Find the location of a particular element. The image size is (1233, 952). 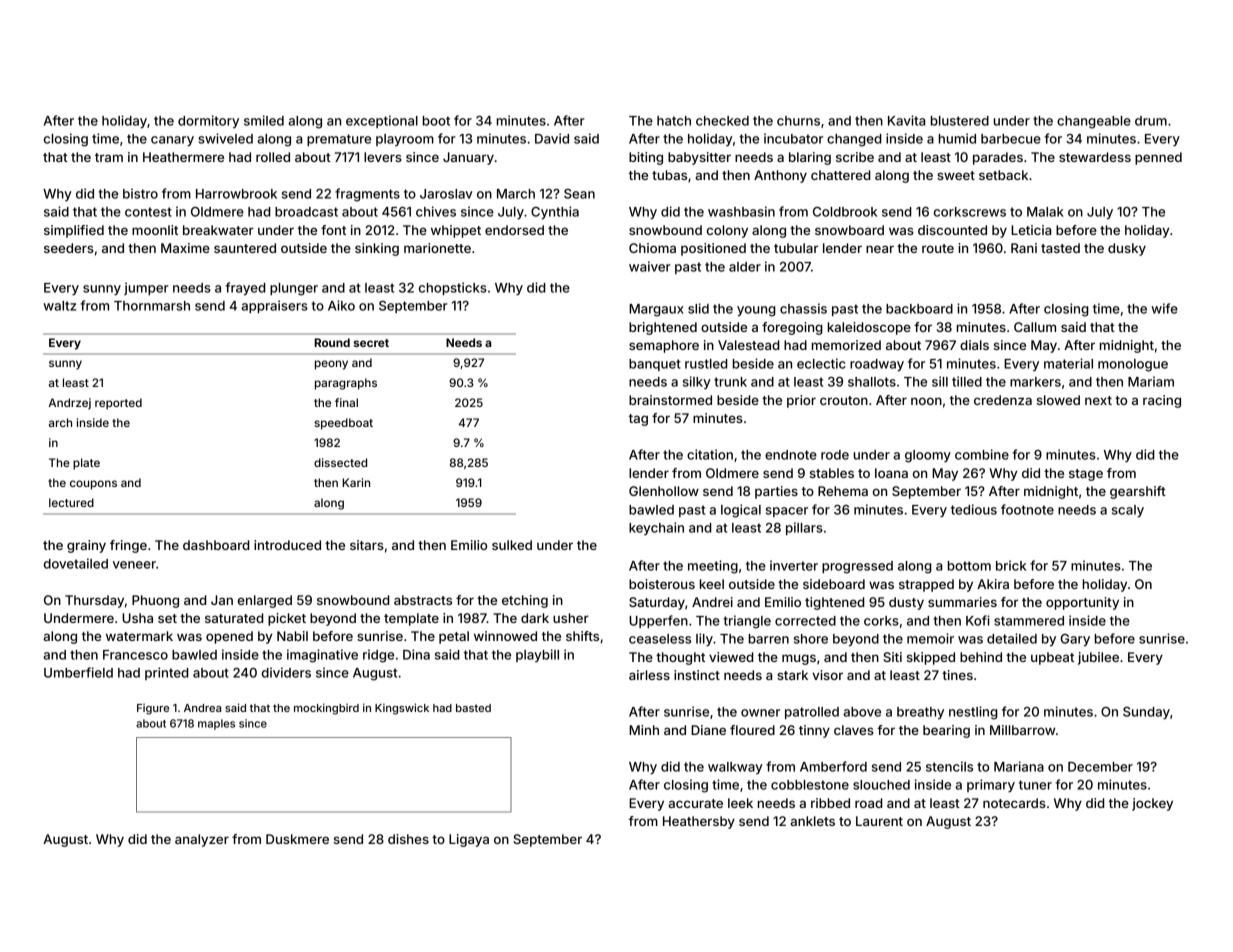

maples is located at coordinates (216, 724).
